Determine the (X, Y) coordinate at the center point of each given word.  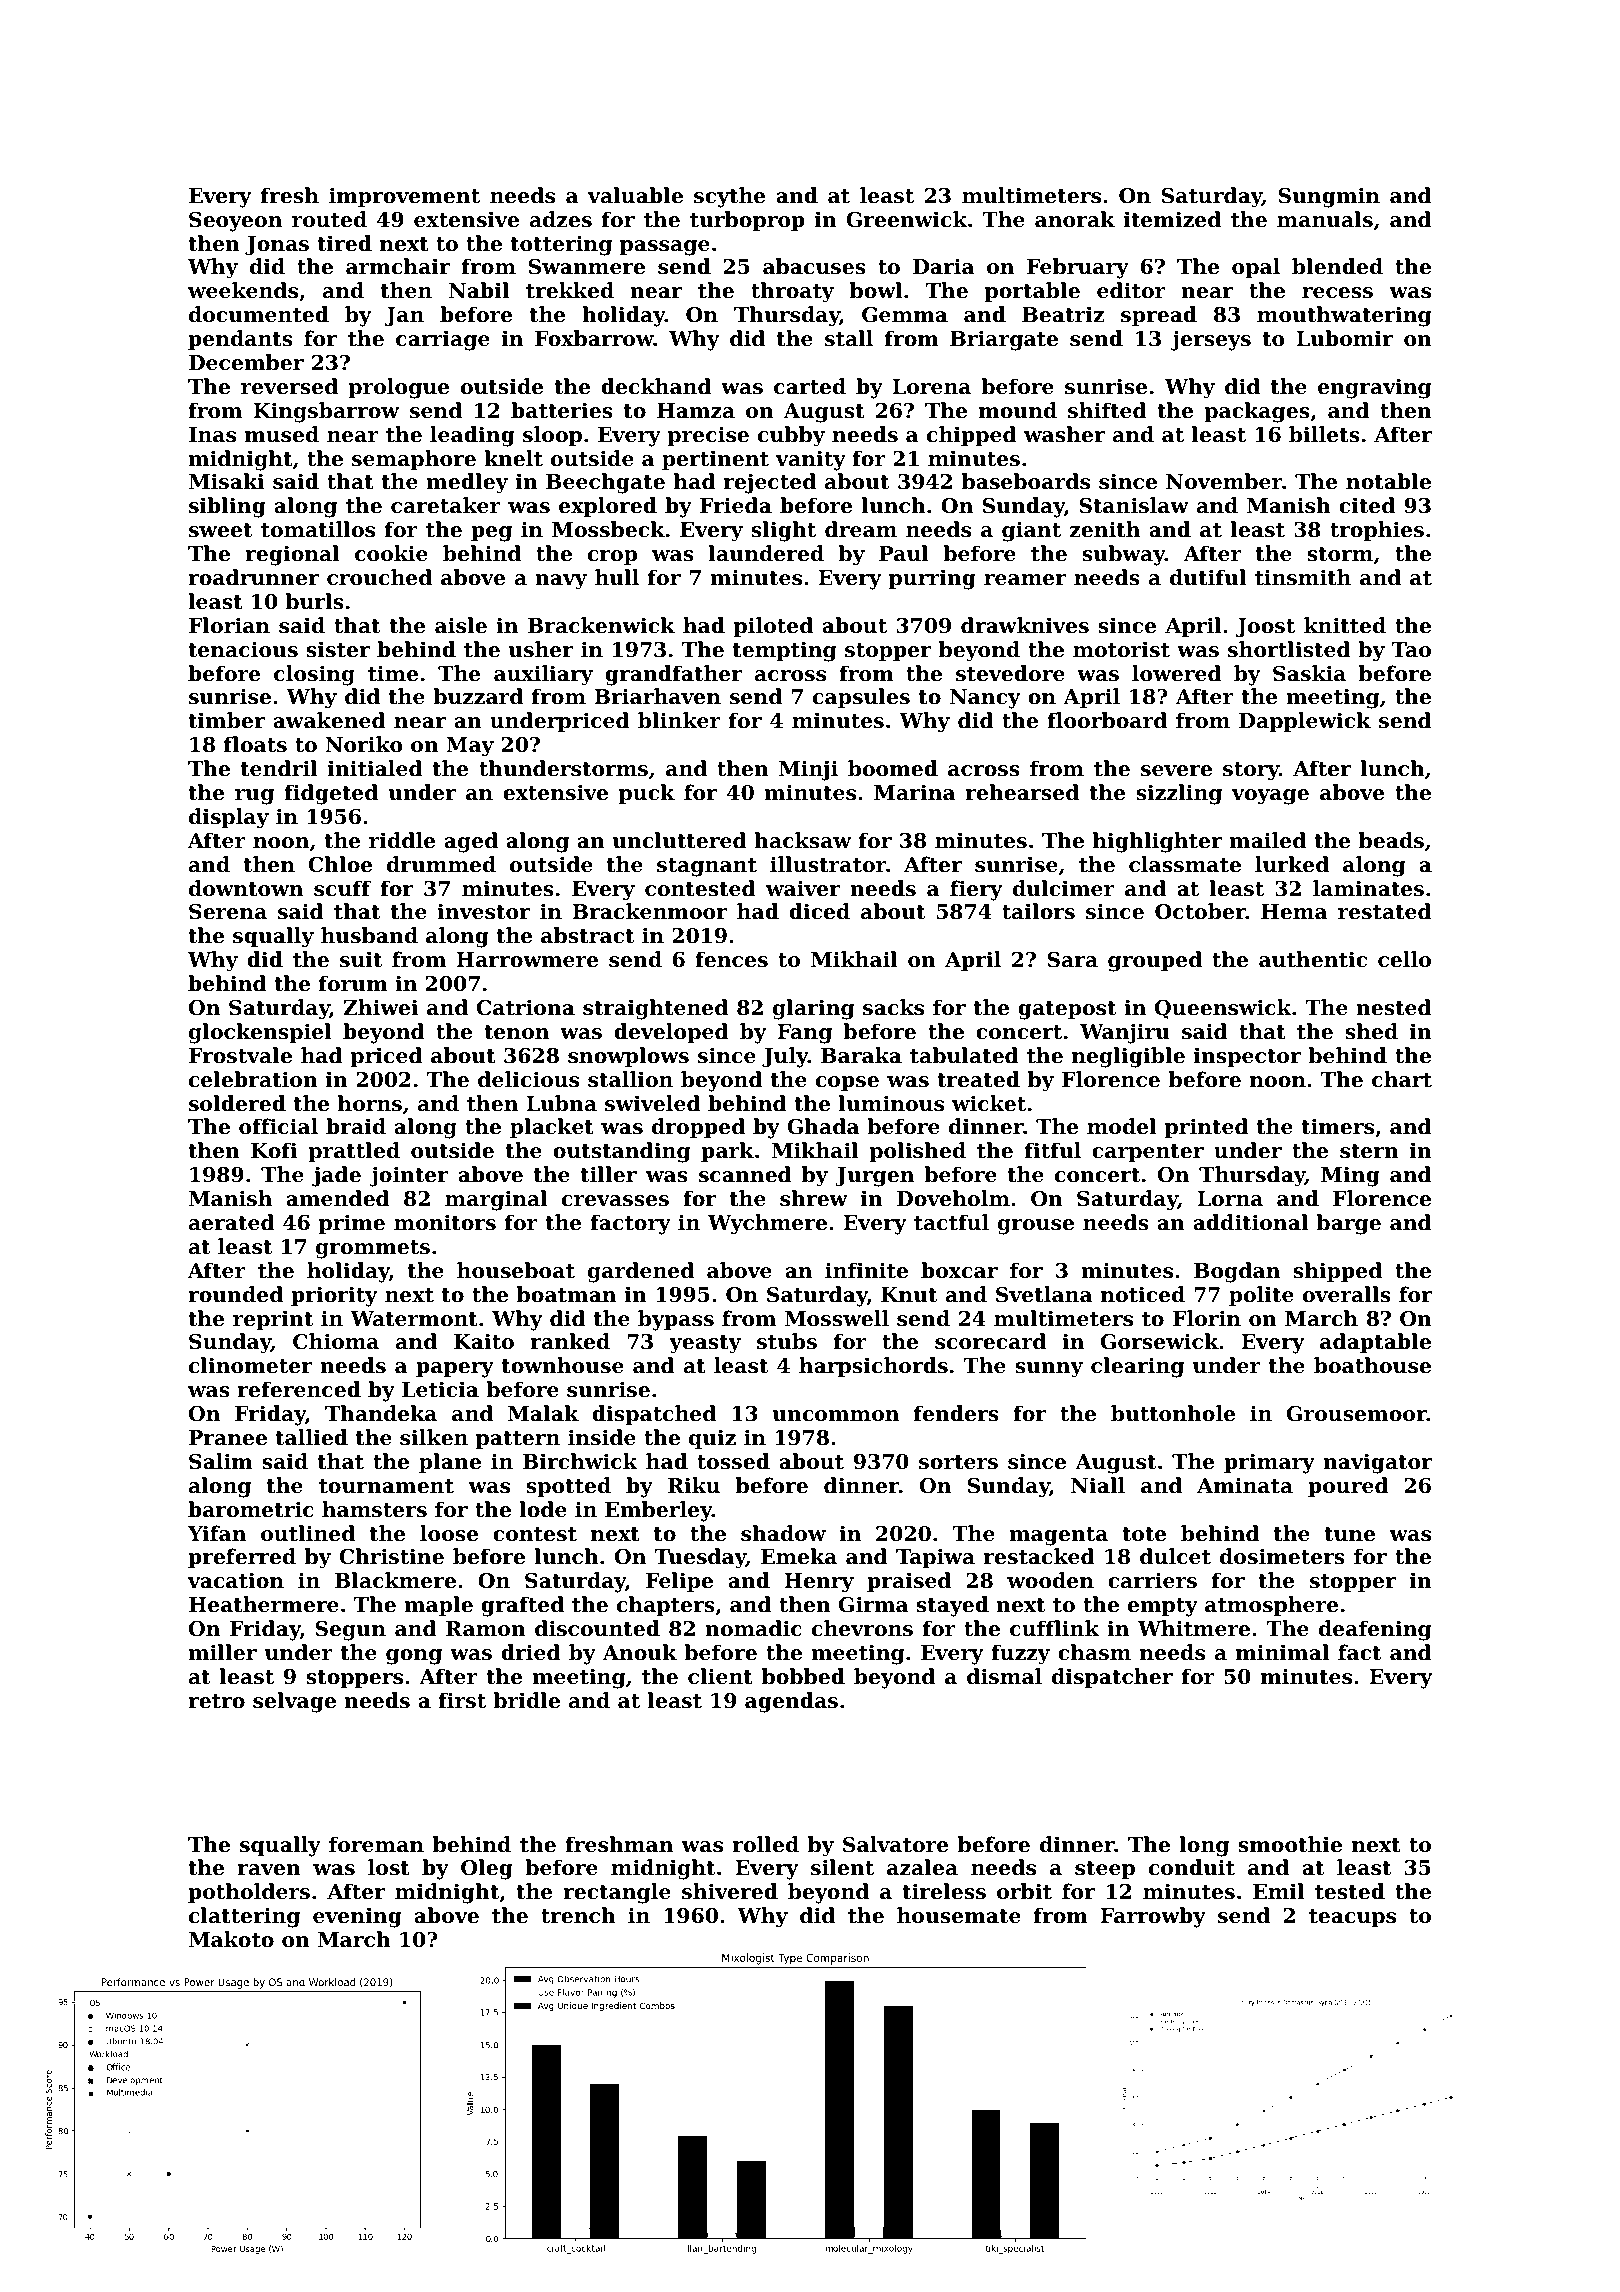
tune (1349, 1534)
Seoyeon (235, 222)
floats (255, 744)
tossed (733, 1461)
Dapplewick (1305, 722)
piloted (773, 627)
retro (216, 1701)
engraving (1374, 388)
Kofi (274, 1150)
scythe (729, 197)
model (1122, 1126)
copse (847, 1084)
